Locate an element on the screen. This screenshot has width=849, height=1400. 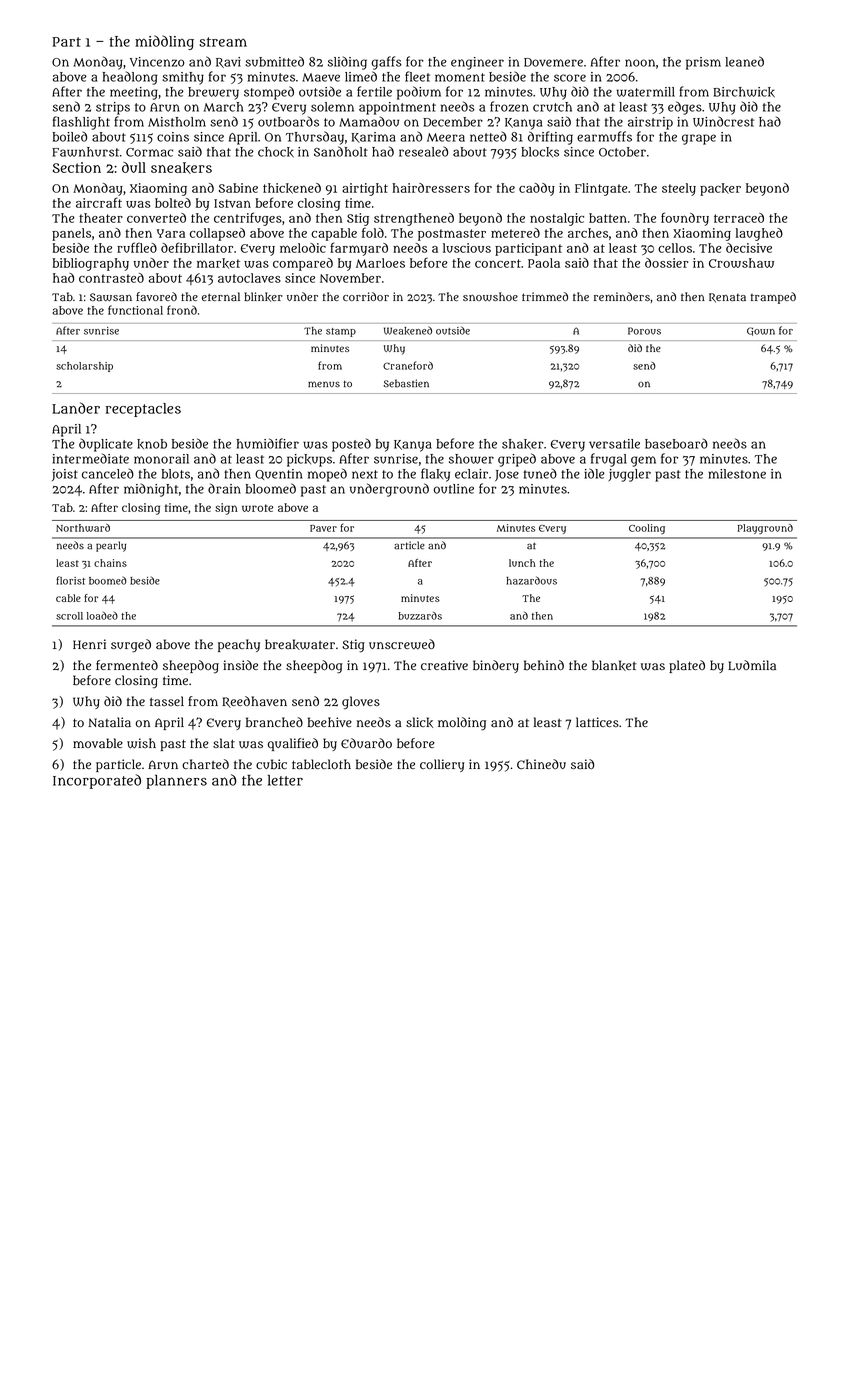
shaker is located at coordinates (523, 444).
